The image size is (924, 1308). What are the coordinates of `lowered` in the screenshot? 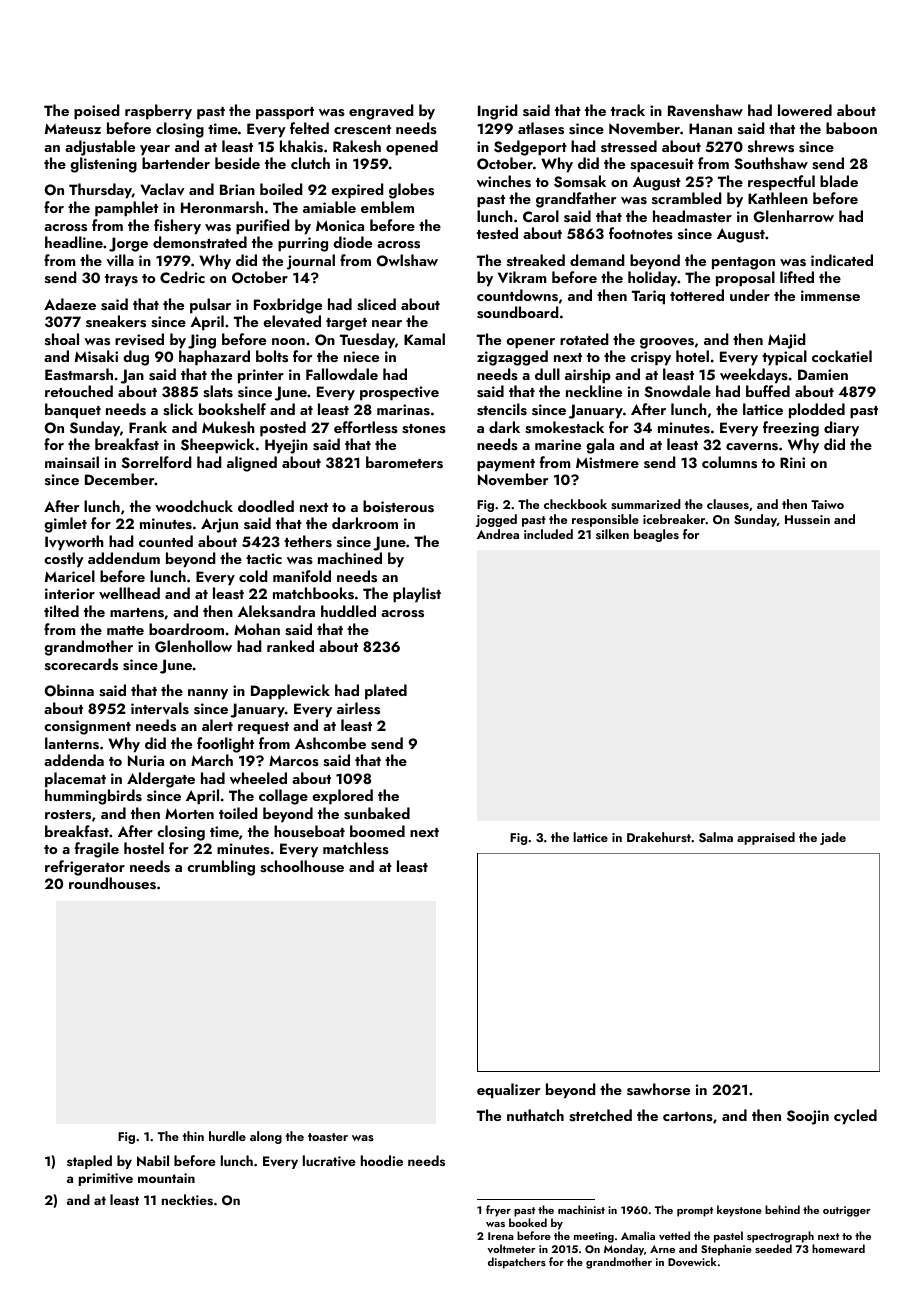 It's located at (805, 110).
